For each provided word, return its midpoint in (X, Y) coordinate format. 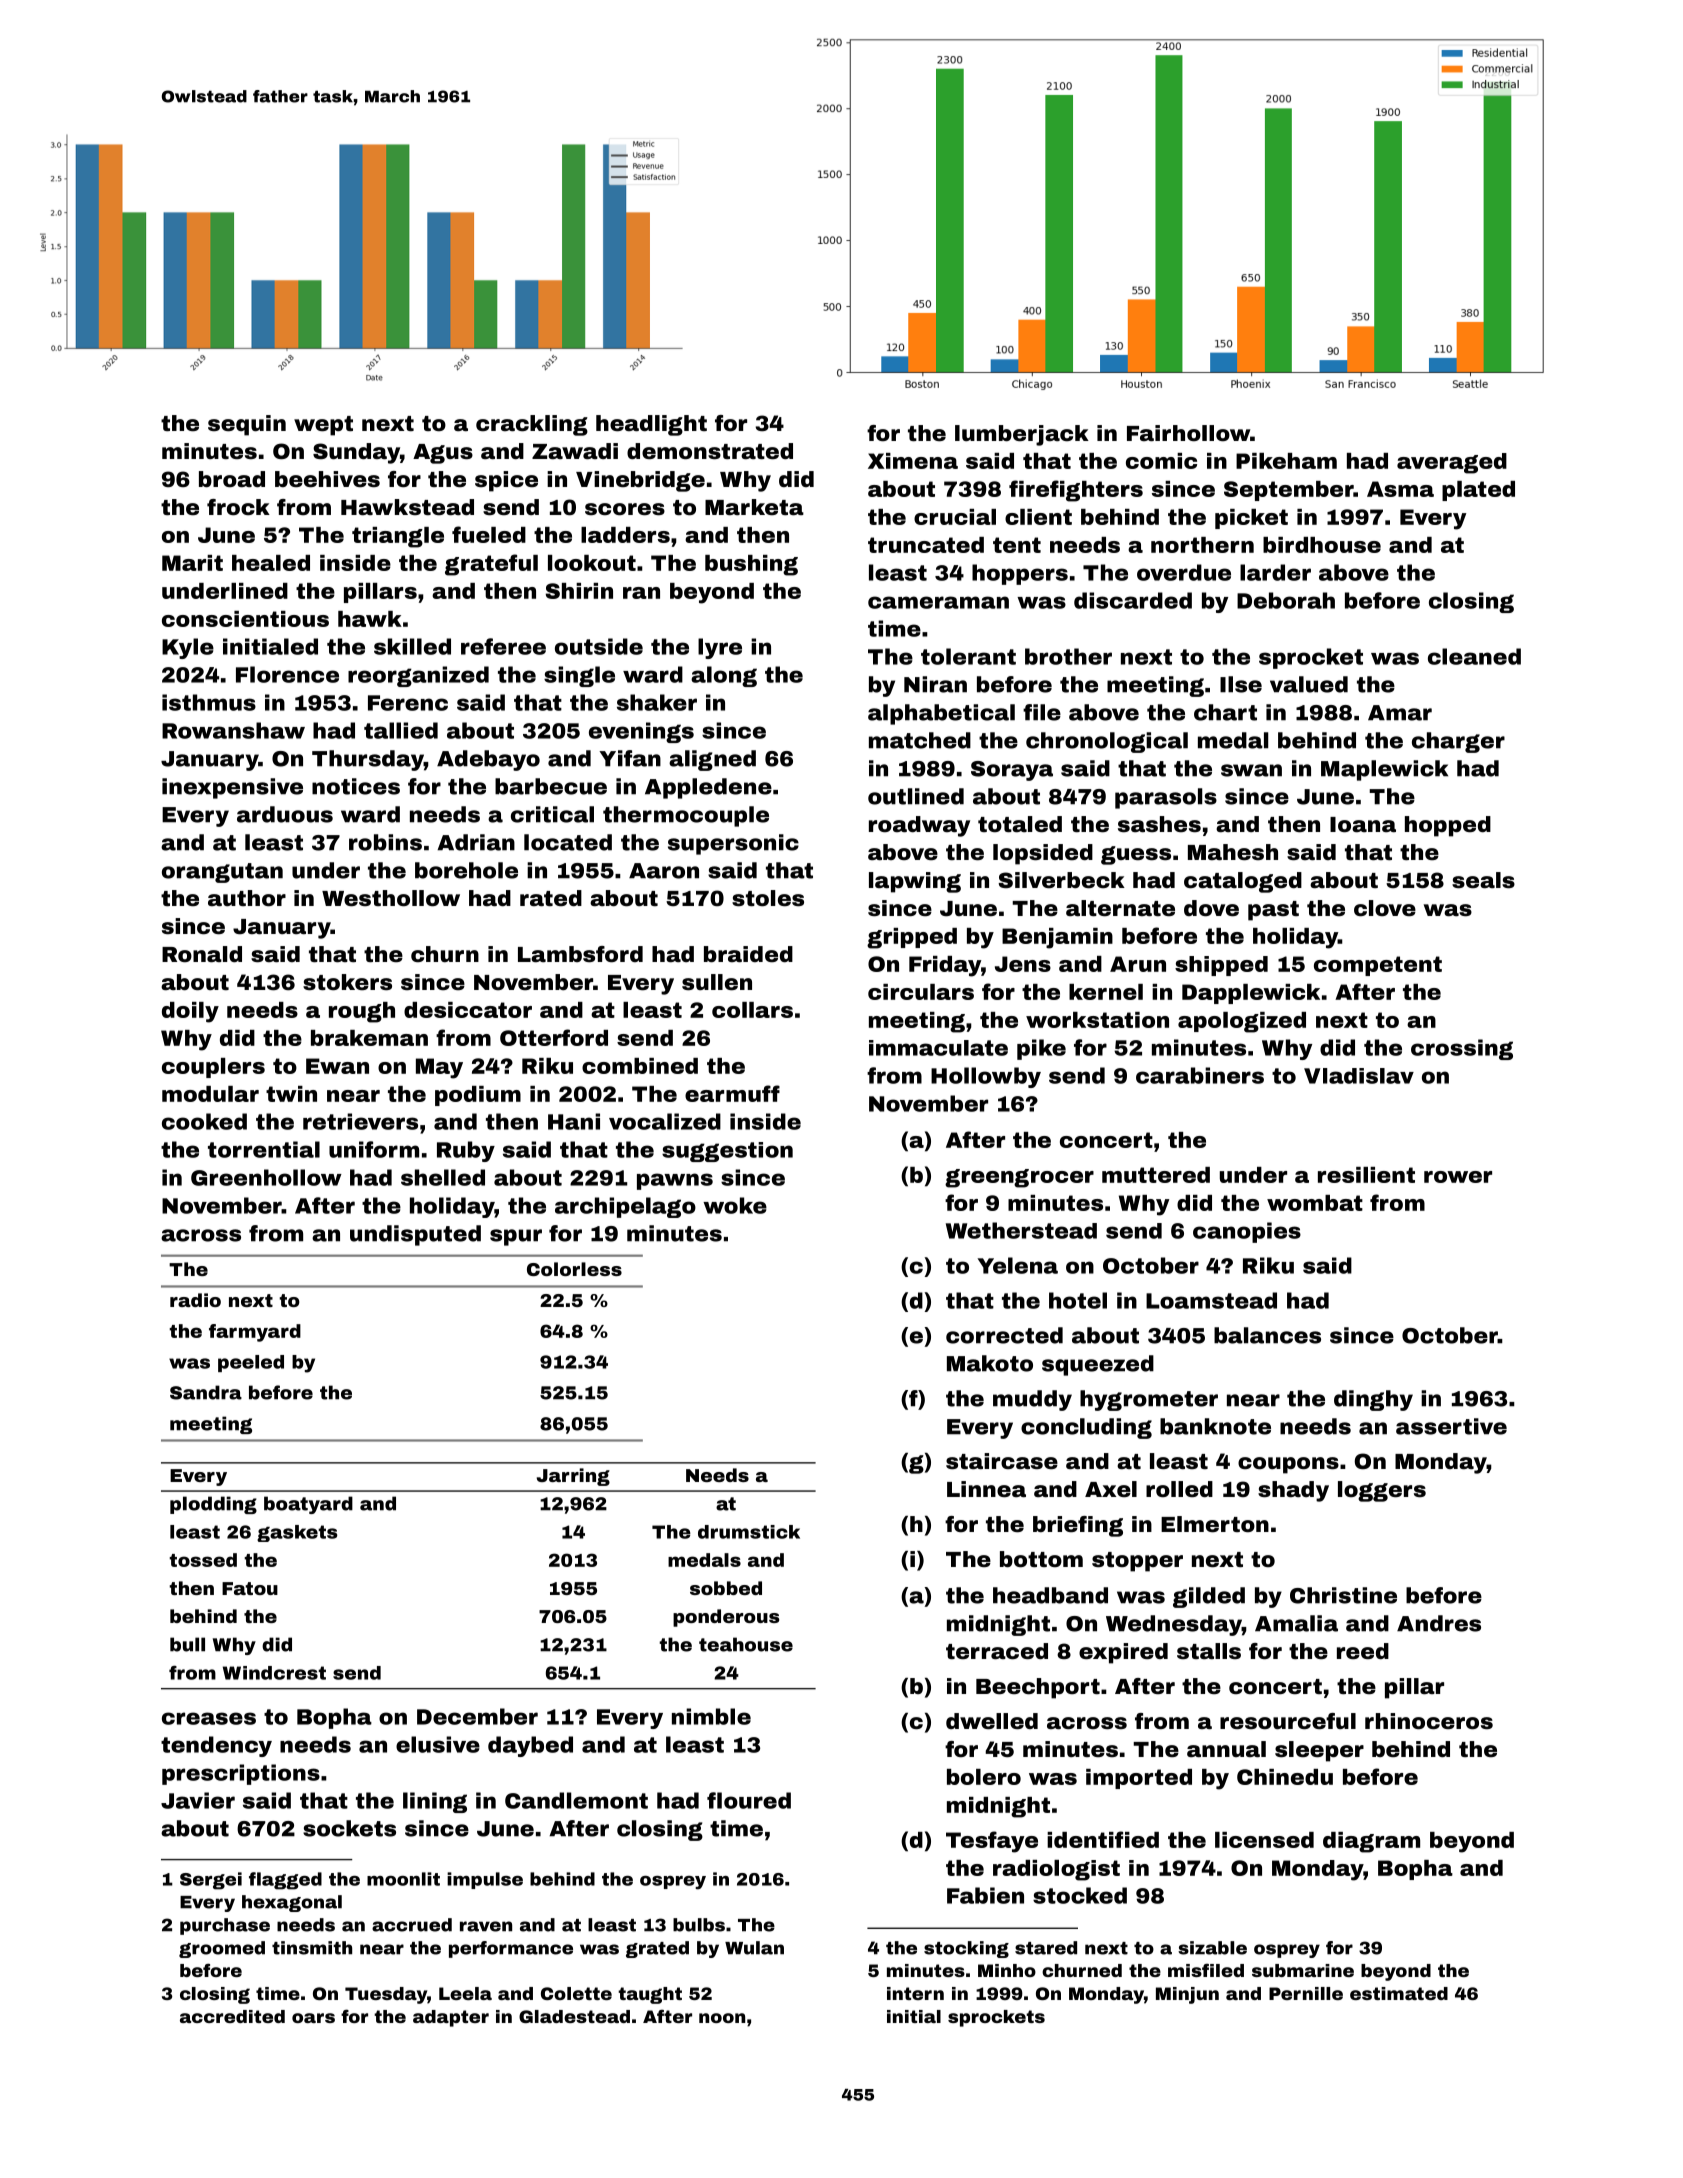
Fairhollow (1188, 433)
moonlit (403, 1879)
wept (323, 426)
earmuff (732, 1093)
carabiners (1200, 1075)
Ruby (466, 1151)
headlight (651, 425)
